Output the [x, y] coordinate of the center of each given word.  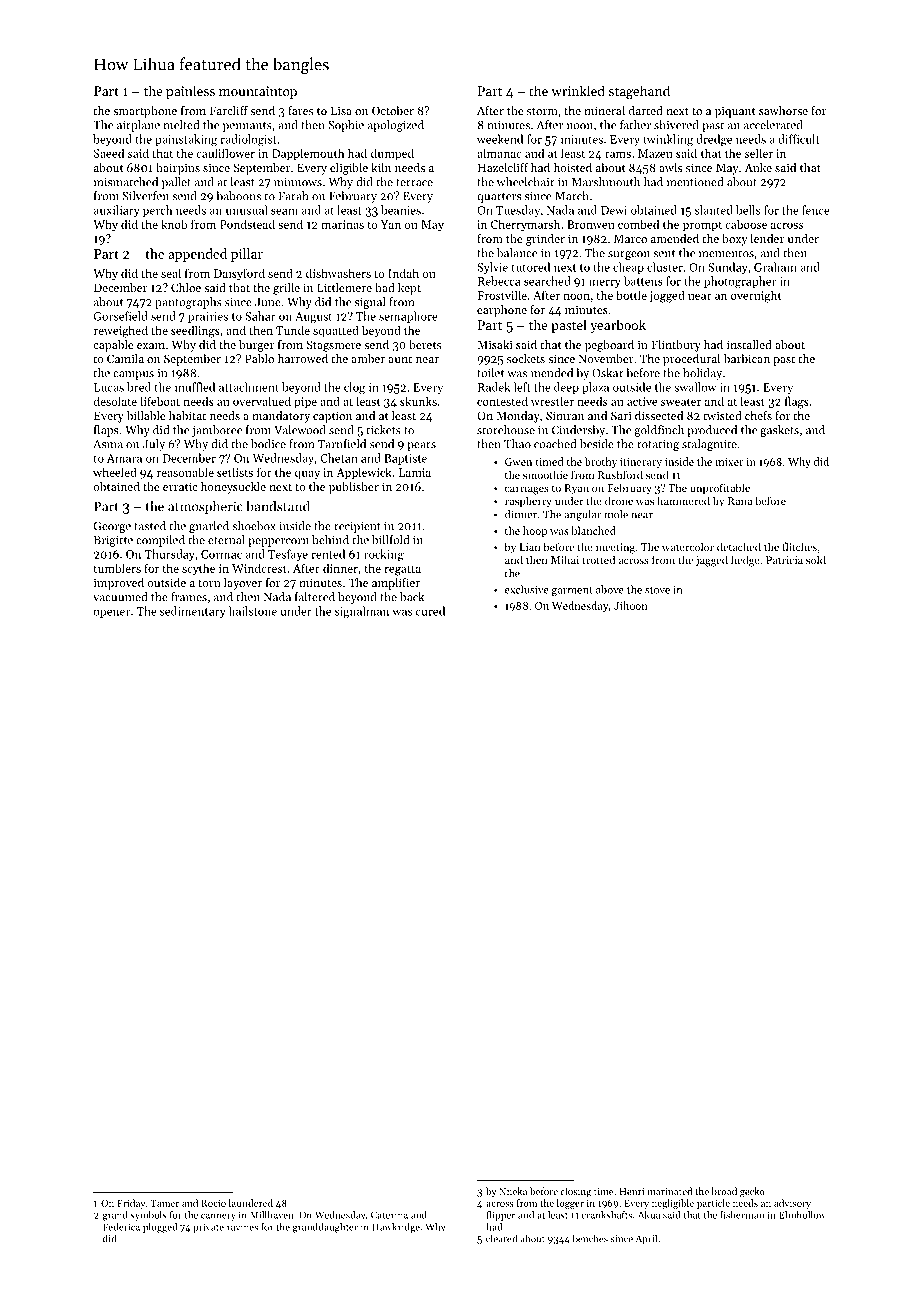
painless [190, 92]
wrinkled [578, 90]
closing [575, 1192]
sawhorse [783, 110]
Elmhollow [802, 1215]
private [209, 1228]
